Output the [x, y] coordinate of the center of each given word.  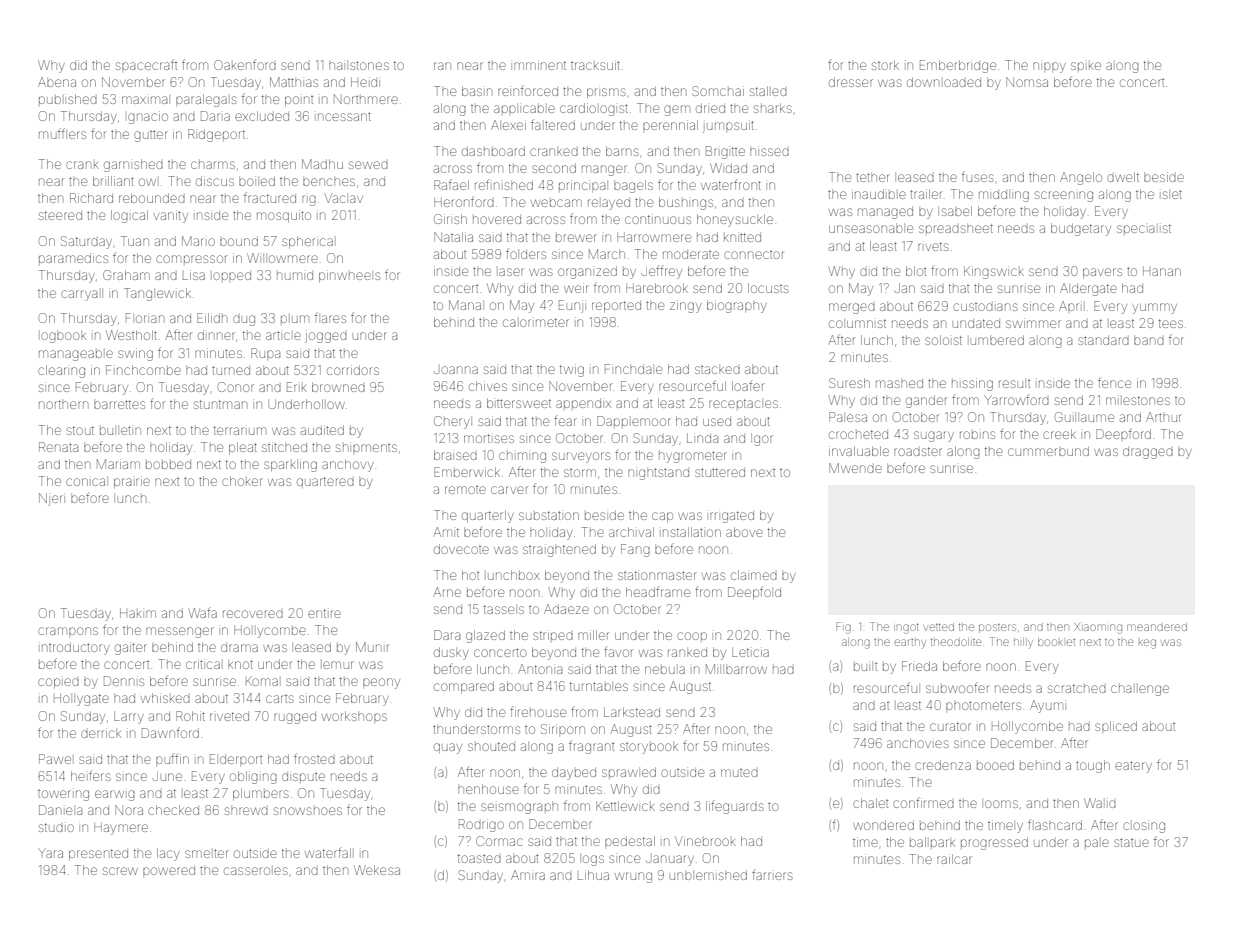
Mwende [855, 468]
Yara [50, 853]
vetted [939, 627]
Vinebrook [705, 841]
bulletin [120, 430]
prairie [132, 482]
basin [477, 91]
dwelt [1123, 177]
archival [631, 532]
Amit [446, 532]
